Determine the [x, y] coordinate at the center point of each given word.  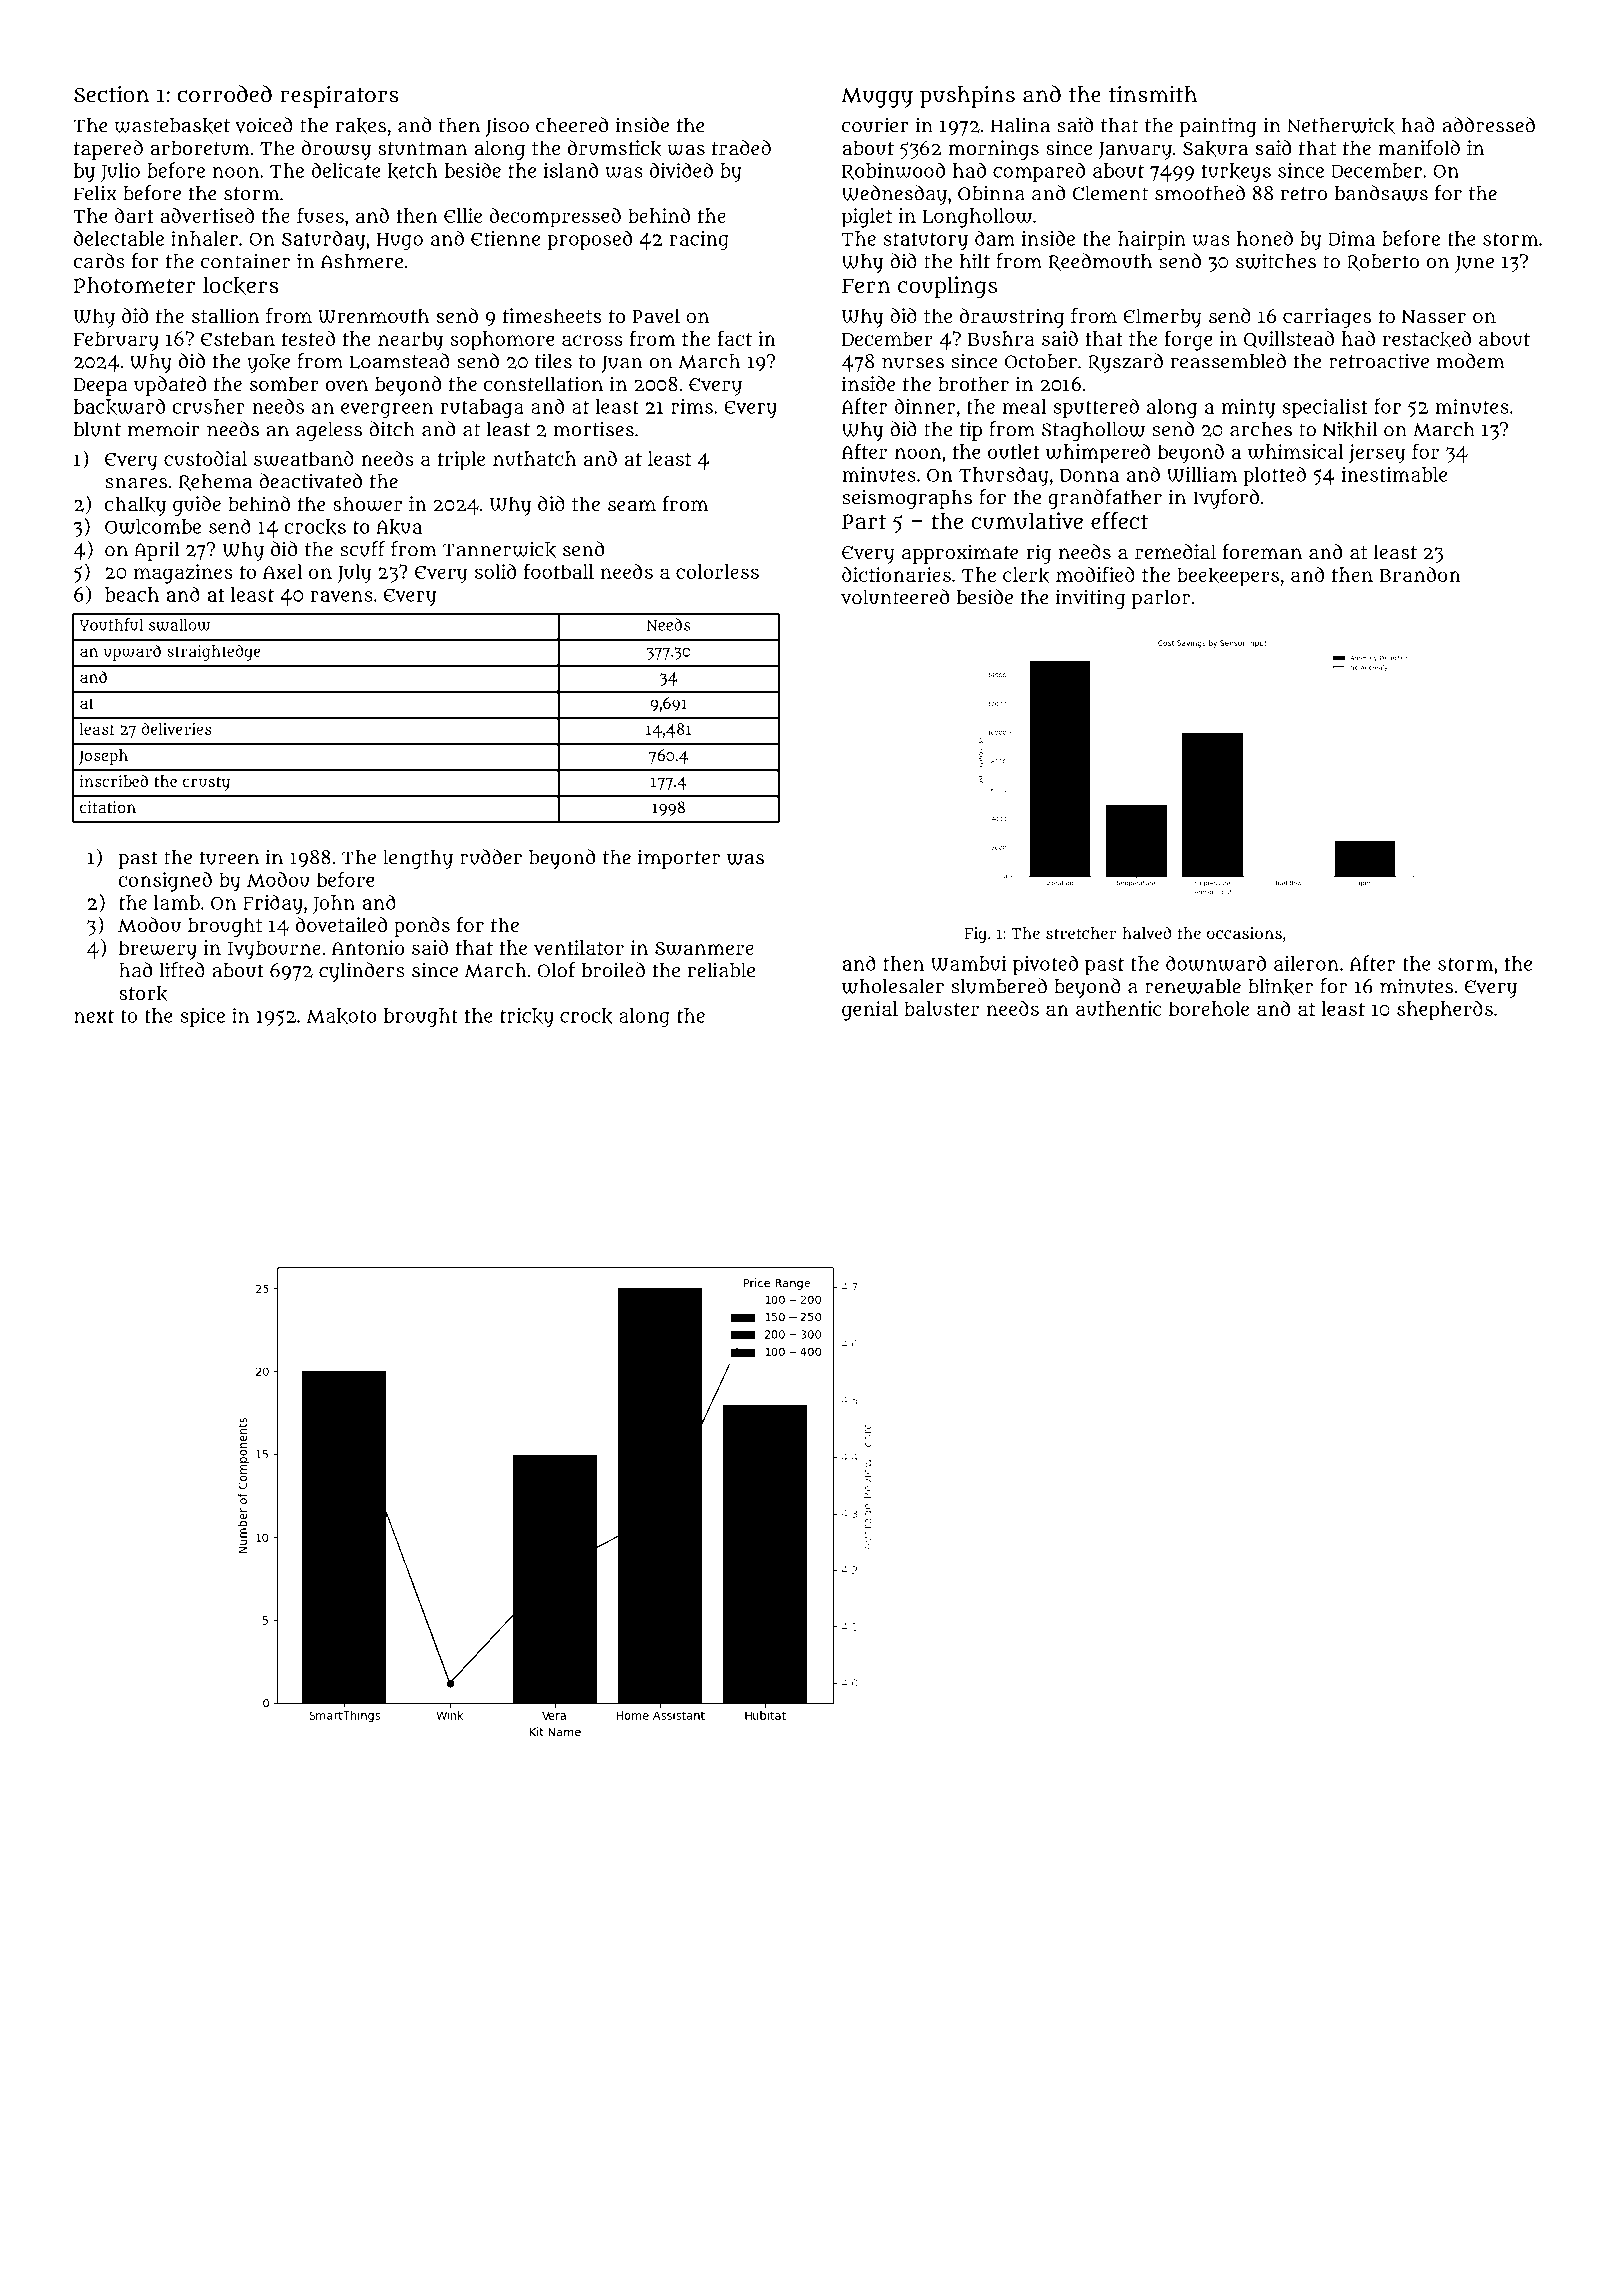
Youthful [111, 624]
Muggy [877, 98]
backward [119, 407]
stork [143, 994]
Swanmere [704, 948]
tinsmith [1153, 94]
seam [632, 505]
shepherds [1445, 1011]
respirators [340, 97]
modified [1095, 574]
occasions [1244, 933]
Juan [622, 364]
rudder [491, 857]
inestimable [1394, 474]
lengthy [418, 859]
